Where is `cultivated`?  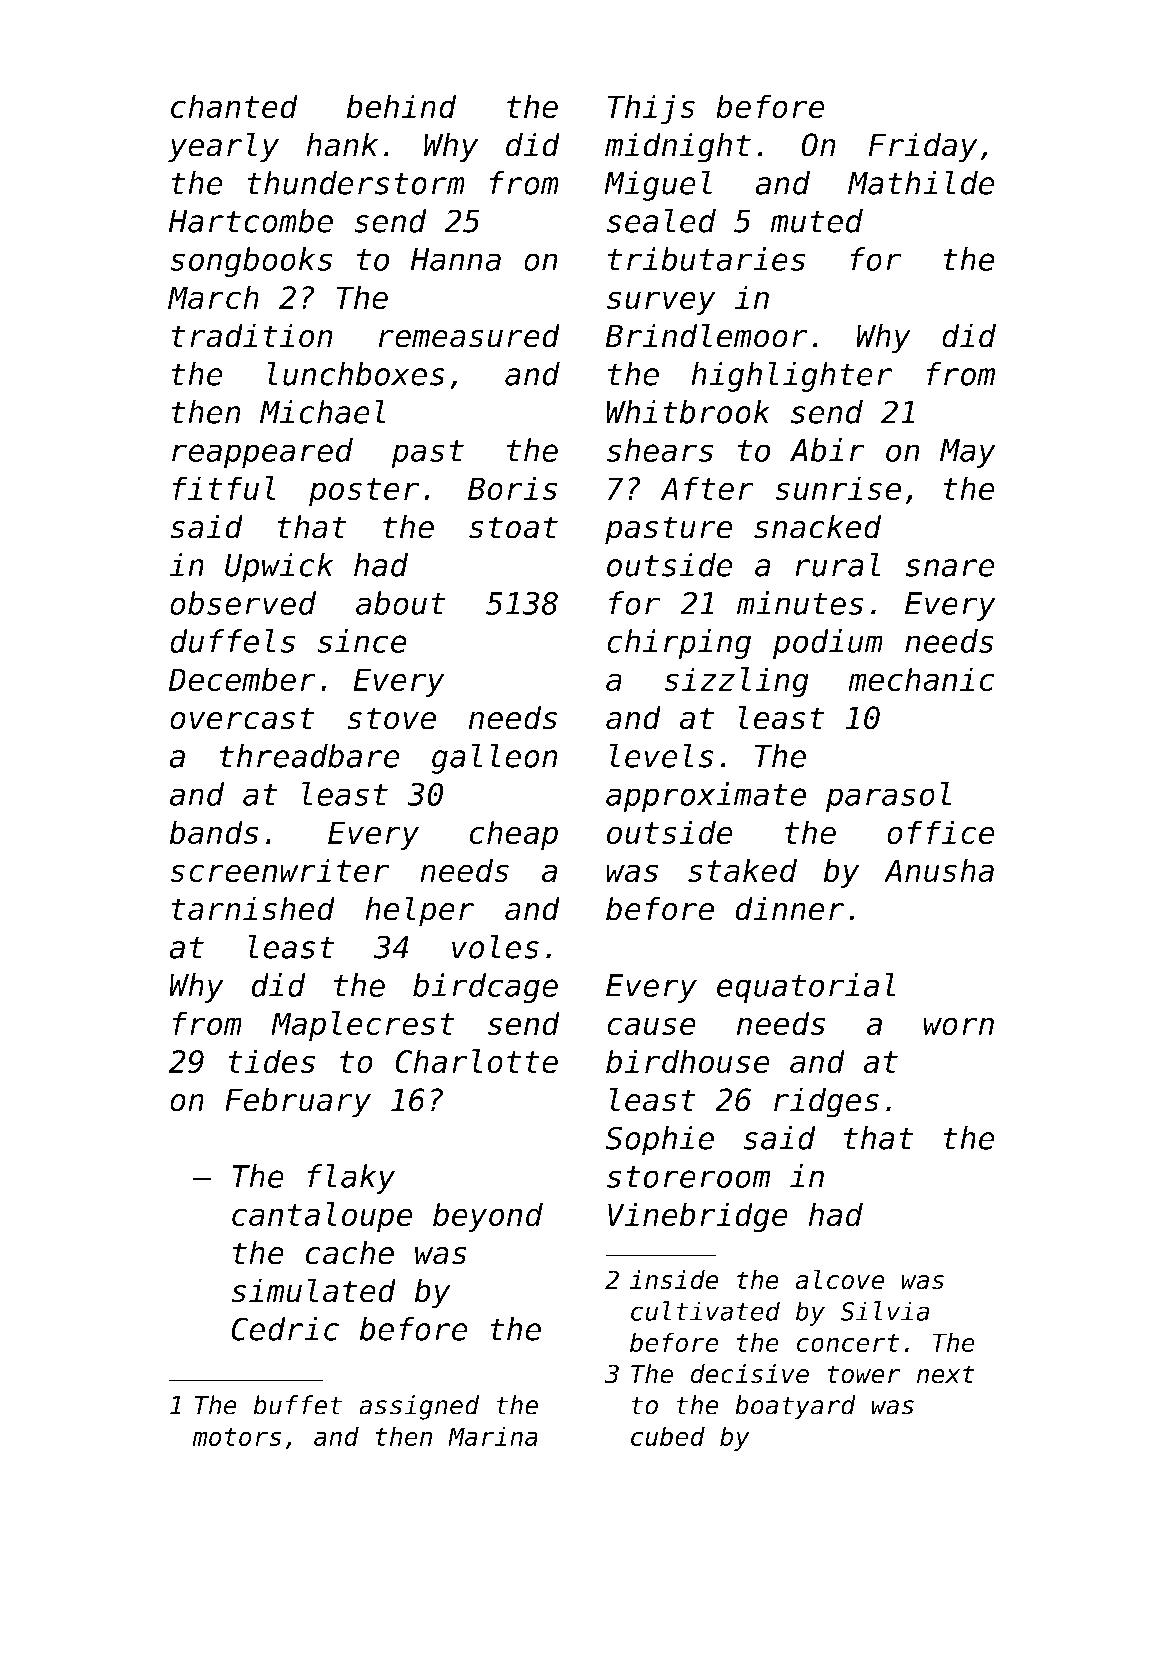 cultivated is located at coordinates (705, 1311).
